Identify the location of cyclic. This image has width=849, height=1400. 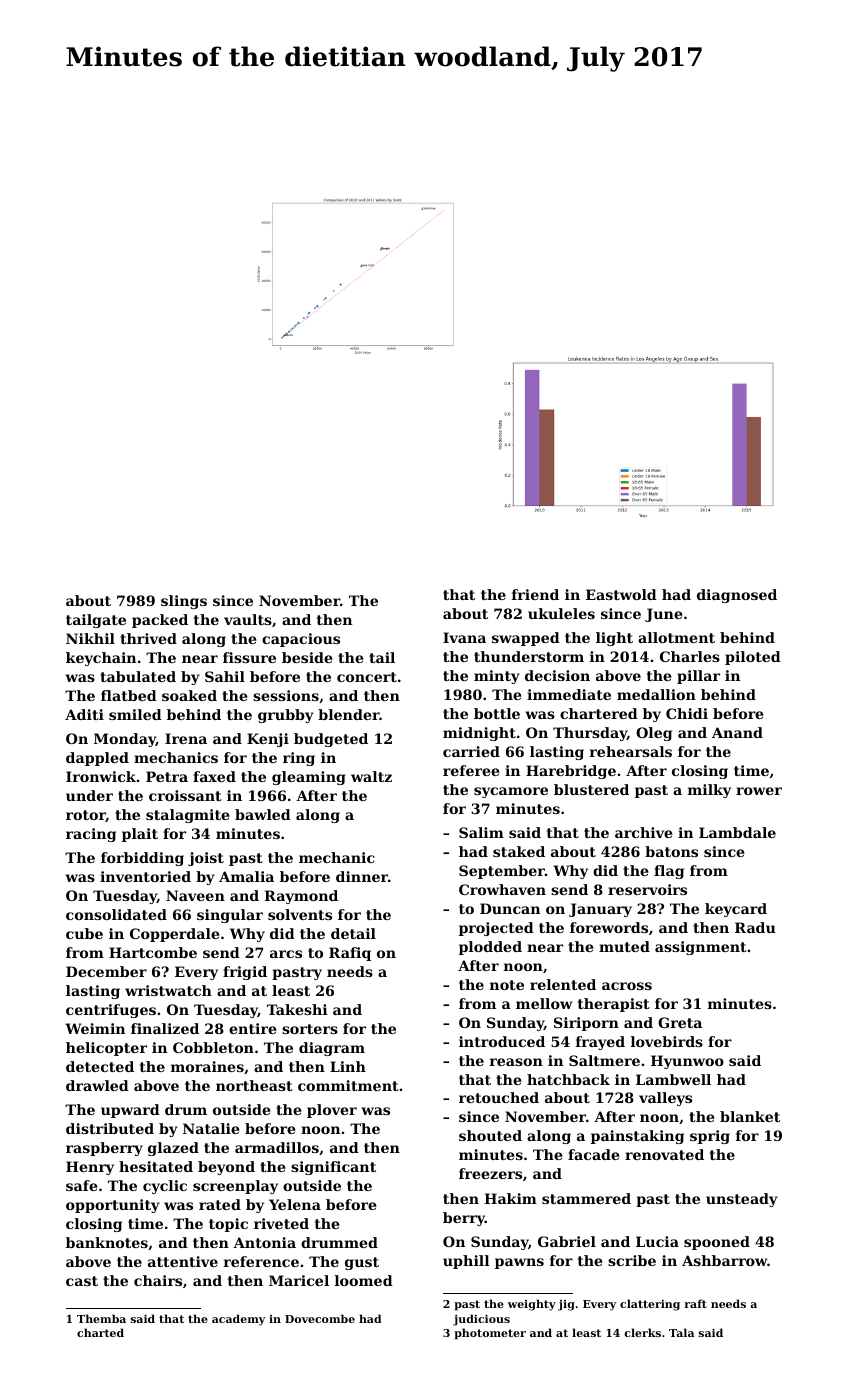
(165, 1187).
